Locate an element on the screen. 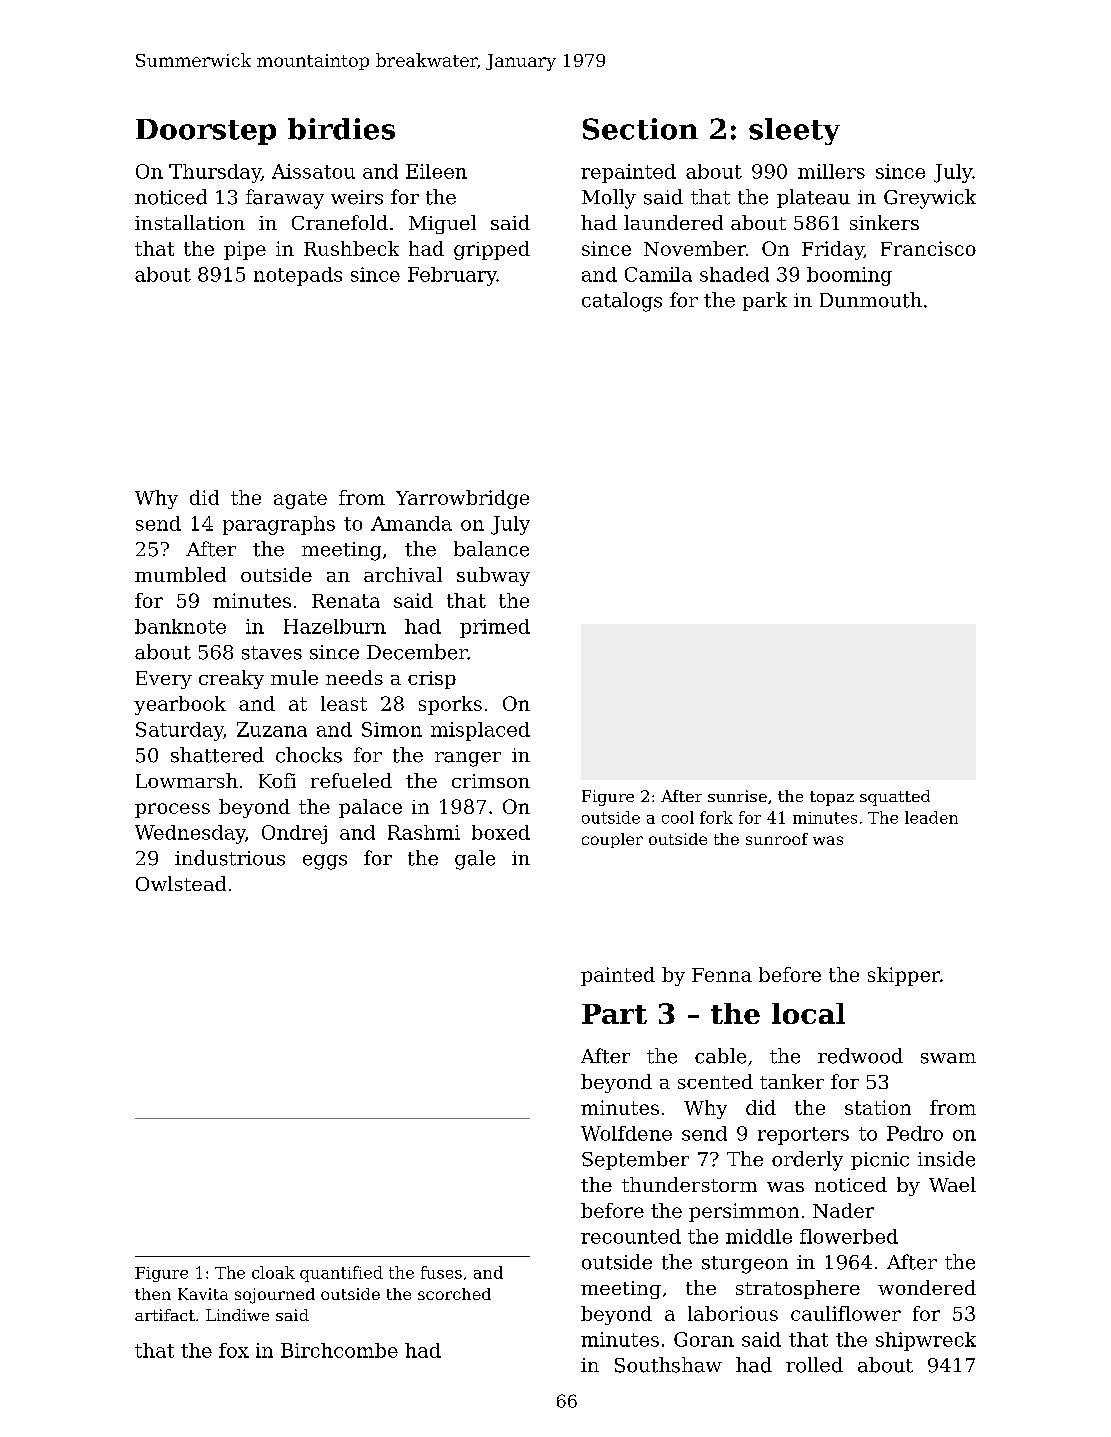 This screenshot has height=1437, width=1111. Doorstep is located at coordinates (206, 132).
